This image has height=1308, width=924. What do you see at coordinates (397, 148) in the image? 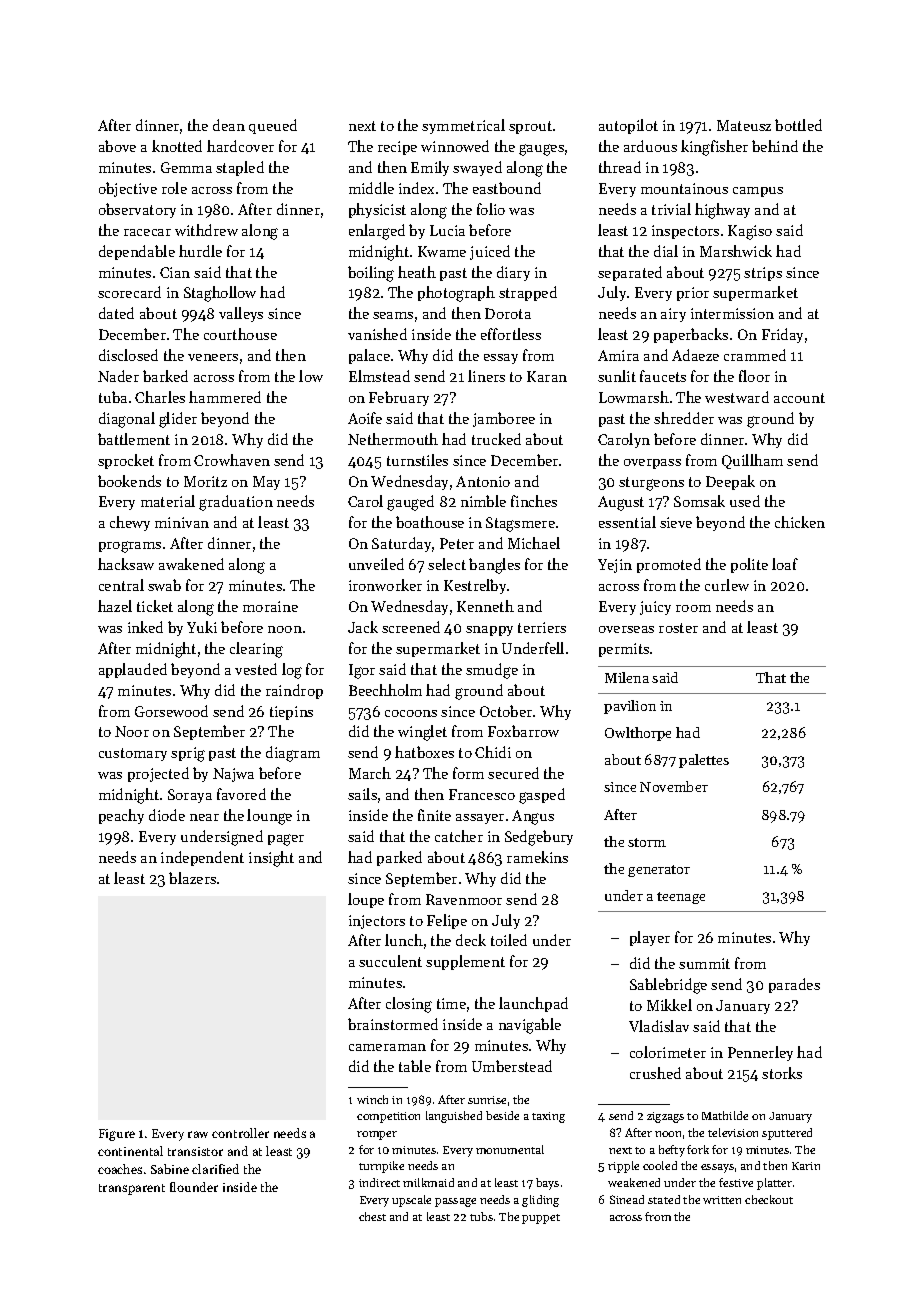
I see `recipe` at bounding box center [397, 148].
